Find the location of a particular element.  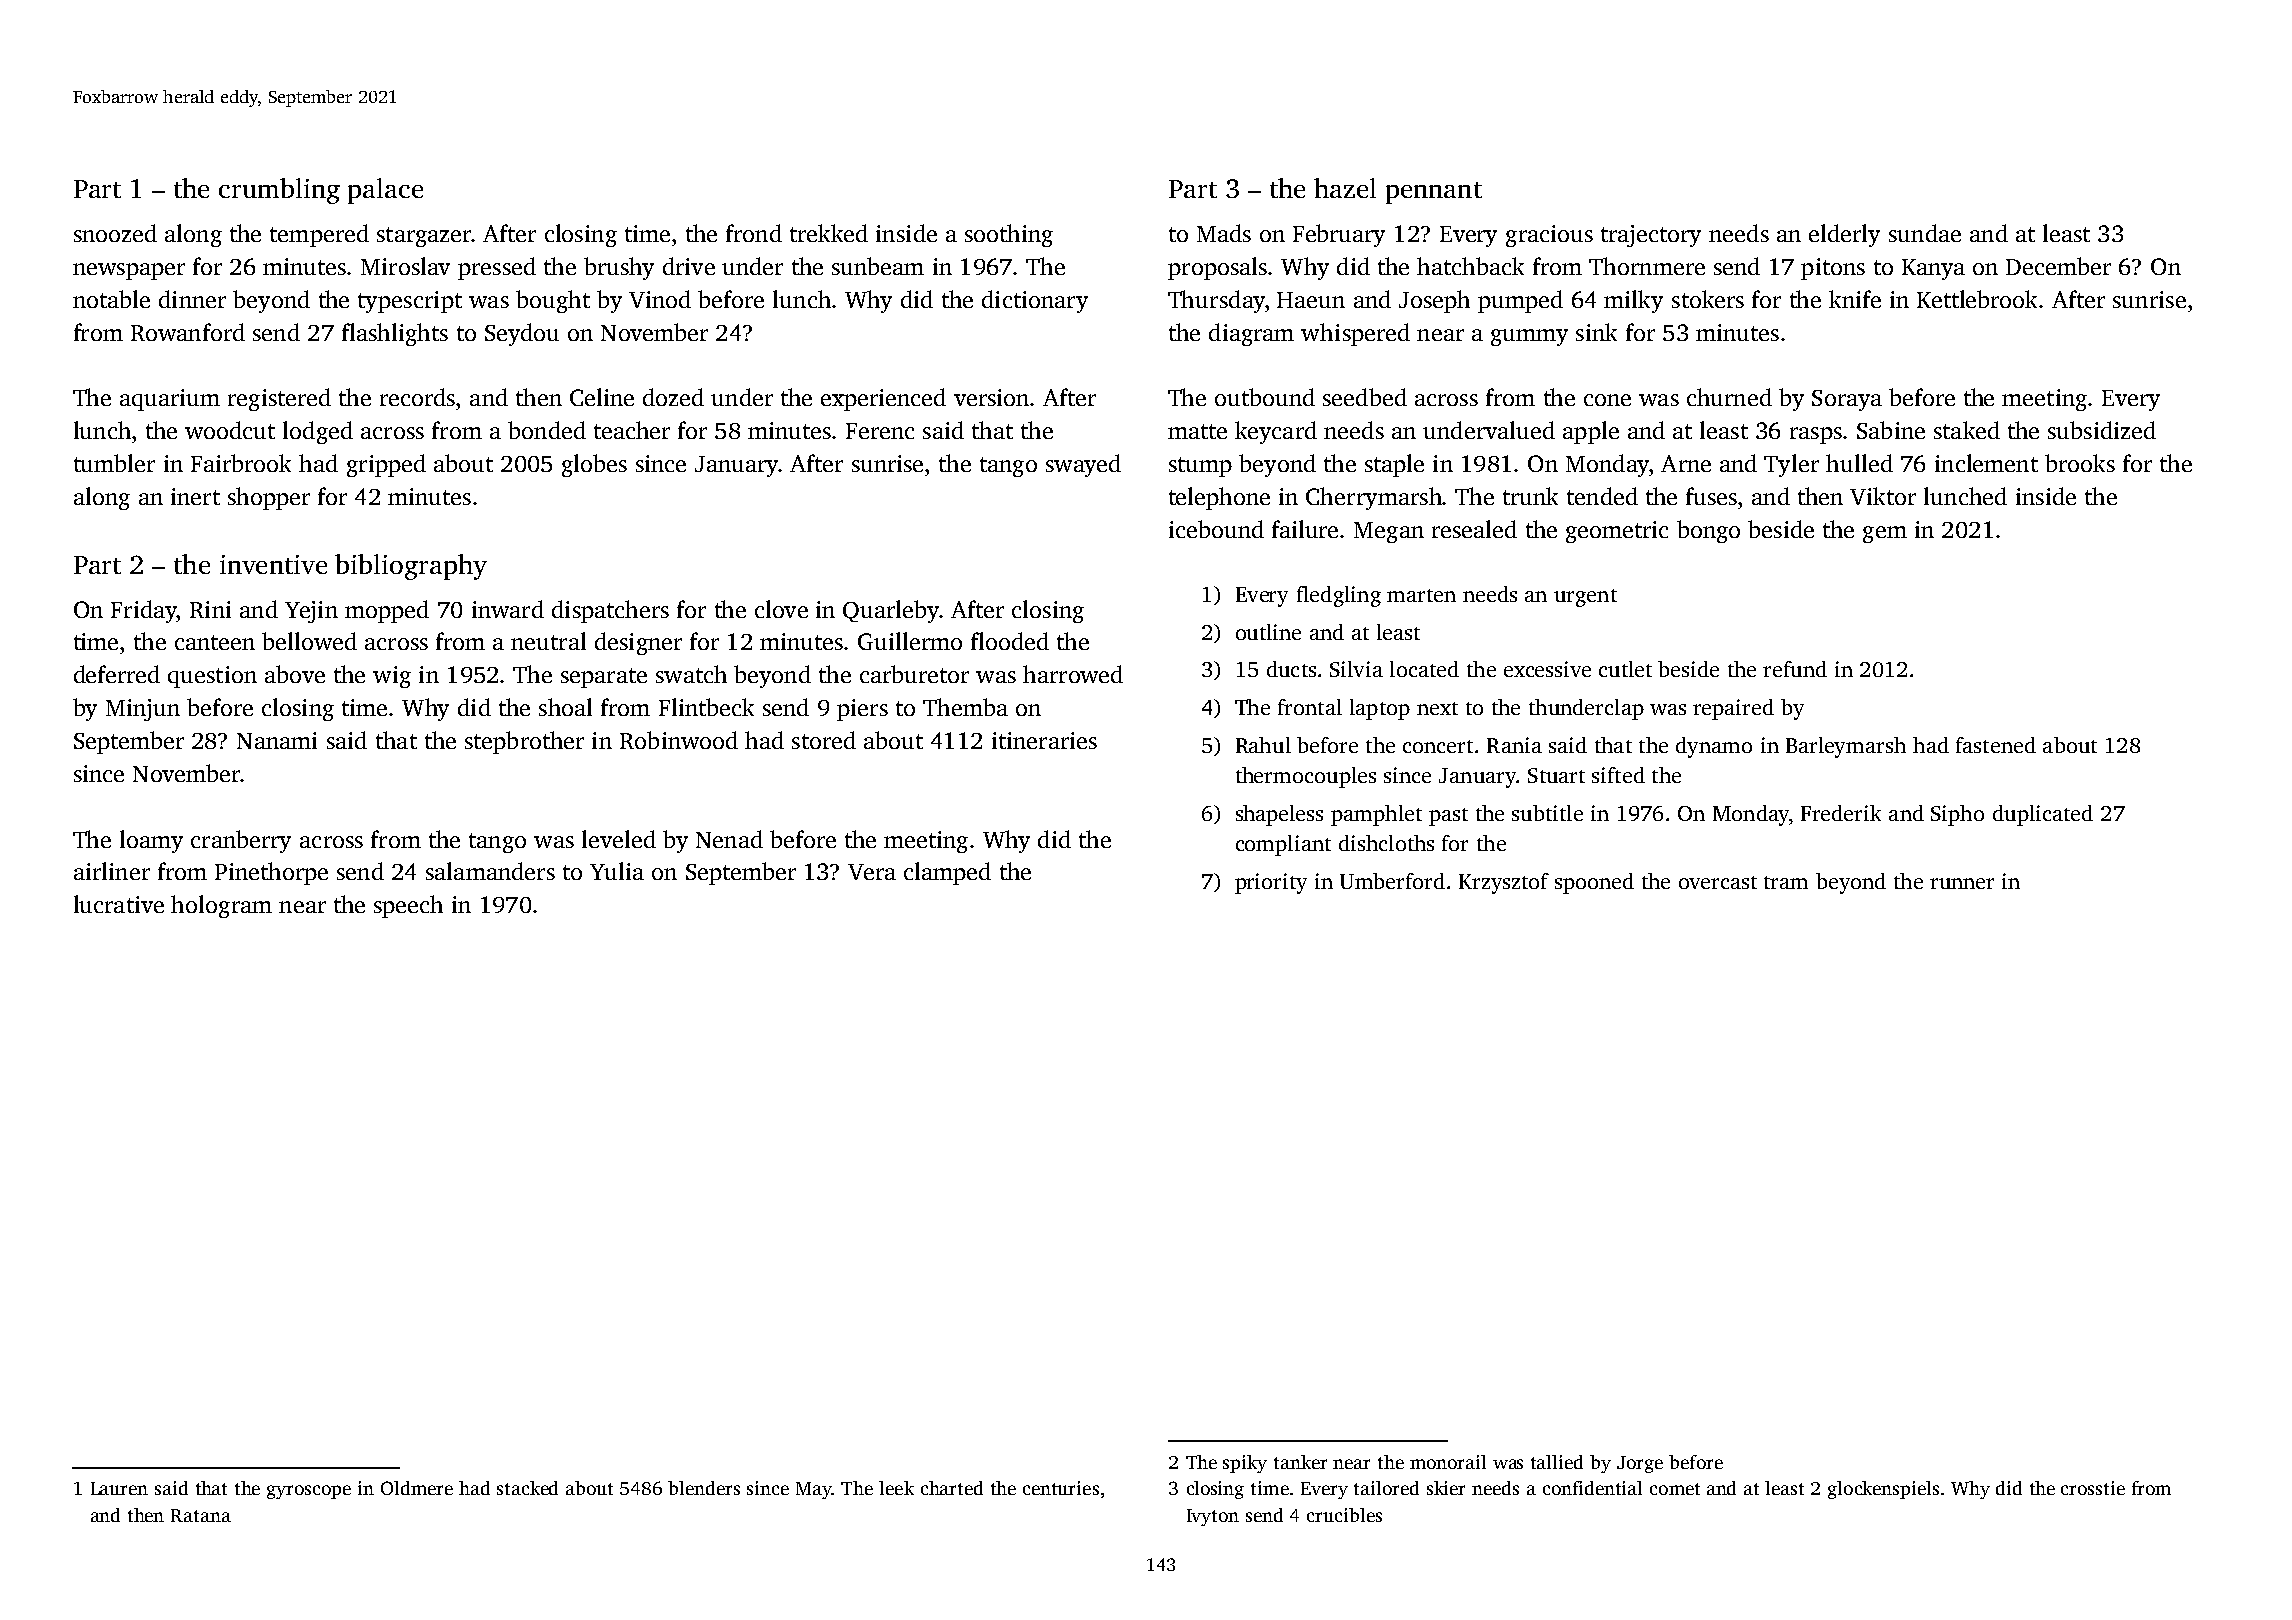

frond is located at coordinates (754, 233).
